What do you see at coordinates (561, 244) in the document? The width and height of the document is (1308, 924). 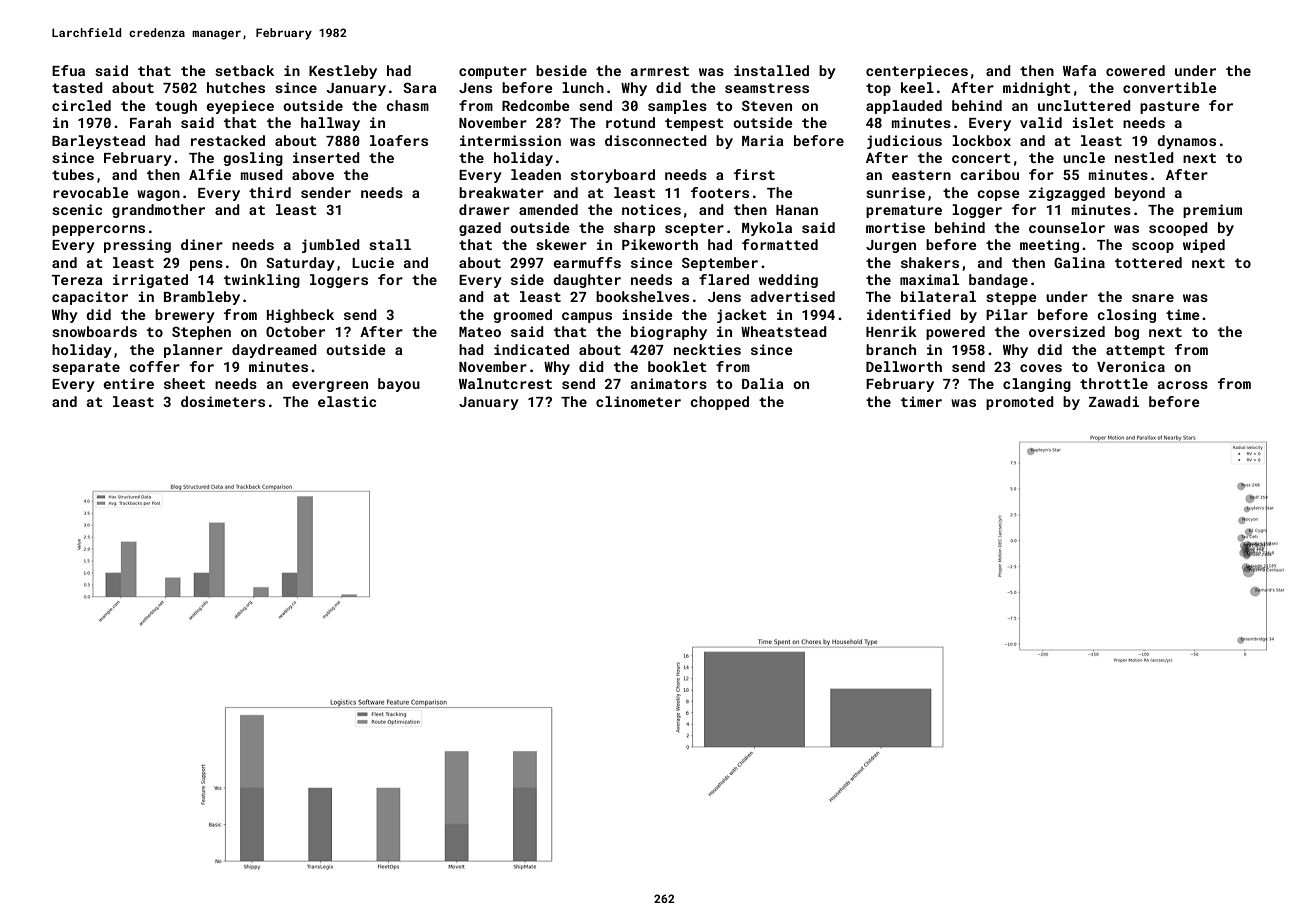 I see `skewer` at bounding box center [561, 244].
